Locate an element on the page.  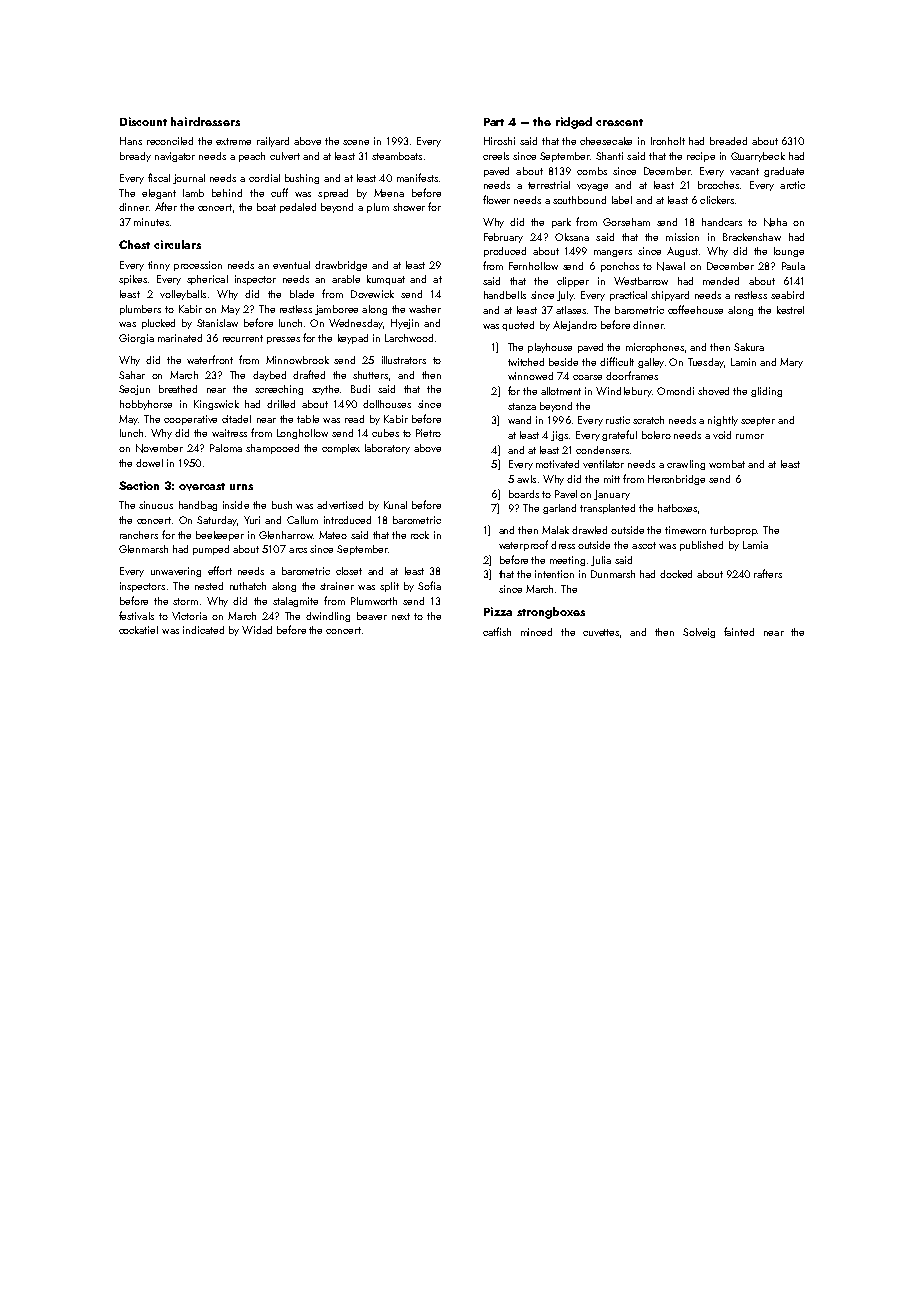
crescent is located at coordinates (619, 122).
